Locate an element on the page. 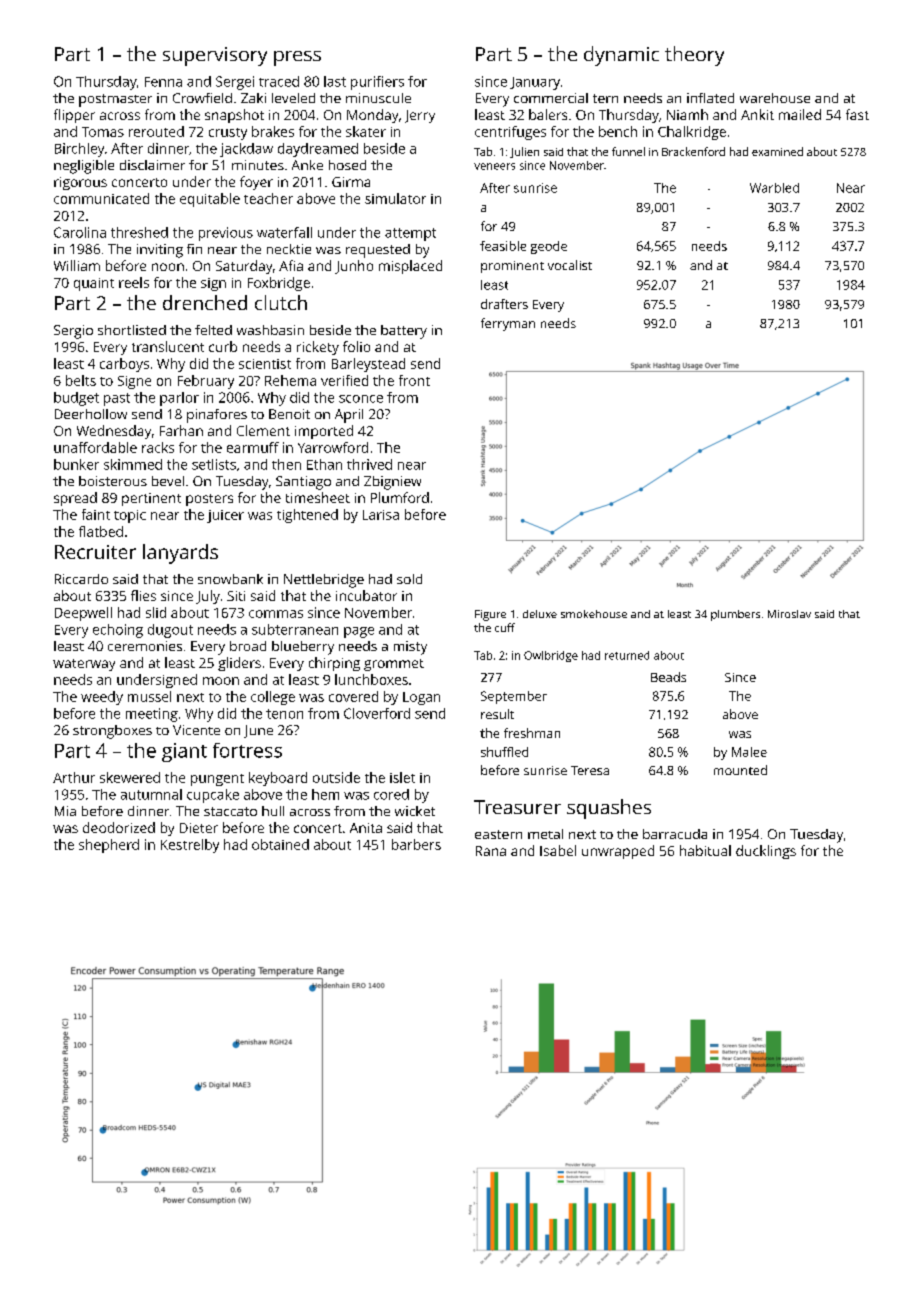  noon is located at coordinates (168, 267).
